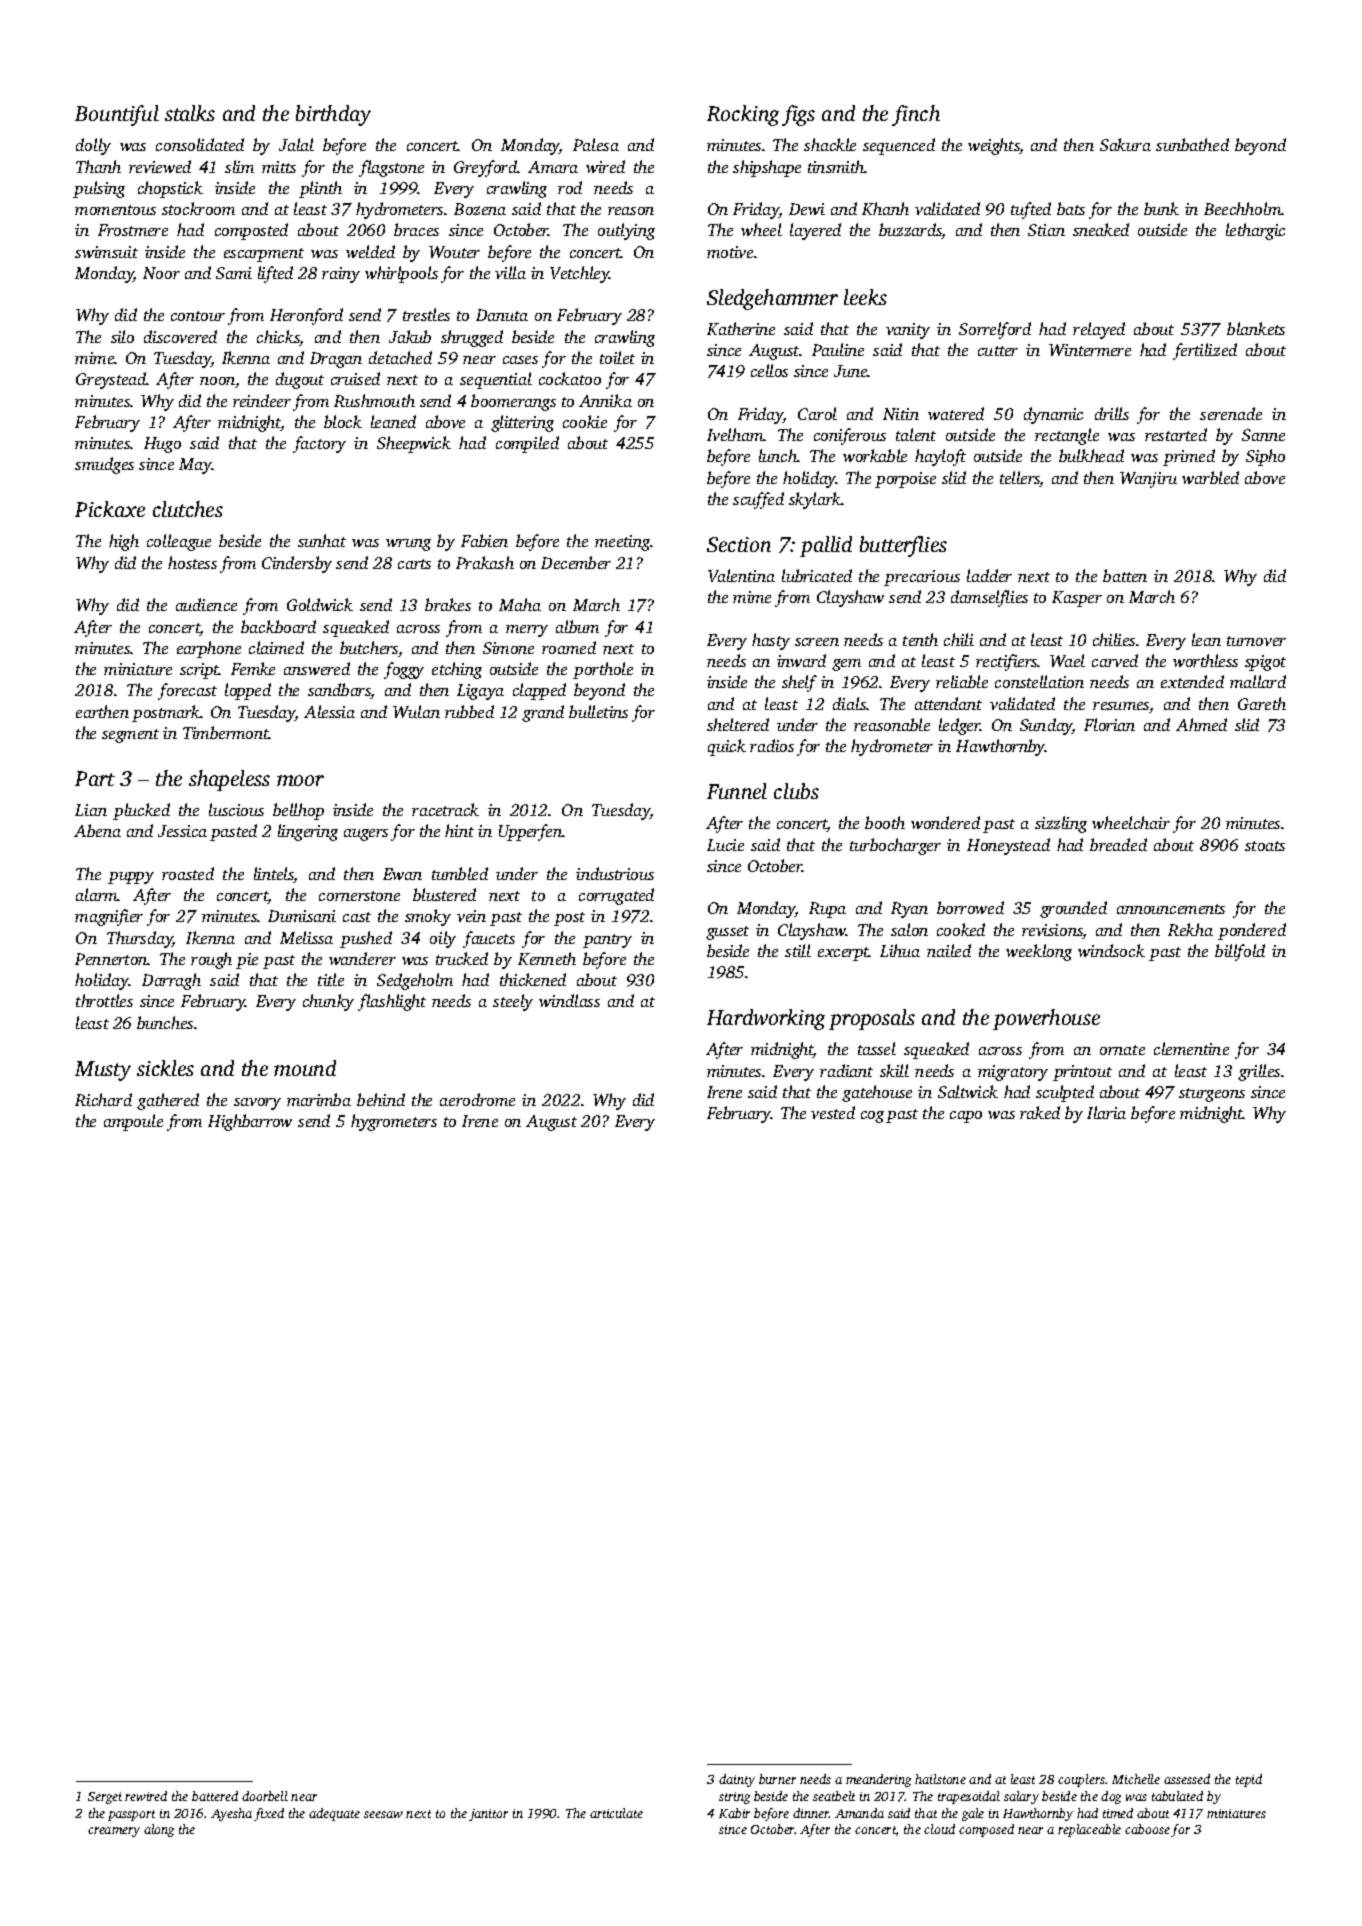 Image resolution: width=1362 pixels, height=1926 pixels. What do you see at coordinates (1073, 909) in the screenshot?
I see `grounded` at bounding box center [1073, 909].
